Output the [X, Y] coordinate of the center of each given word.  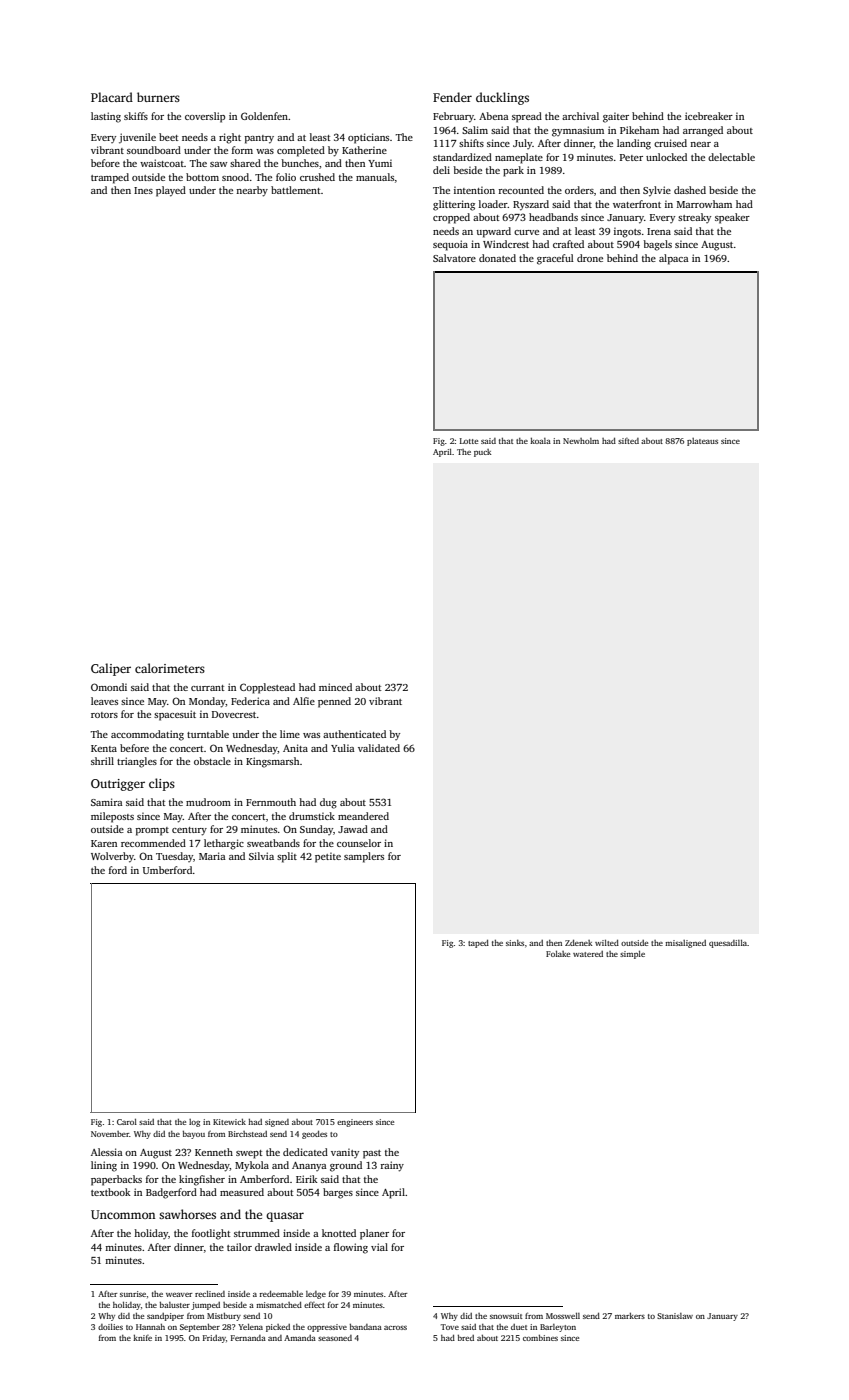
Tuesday [174, 857]
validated [379, 748]
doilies [110, 1327]
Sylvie [657, 191]
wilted [607, 943]
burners [158, 97]
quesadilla [728, 944]
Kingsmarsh [272, 762]
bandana [366, 1327]
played [171, 191]
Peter [631, 157]
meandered [363, 816]
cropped [451, 218]
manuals [375, 177]
